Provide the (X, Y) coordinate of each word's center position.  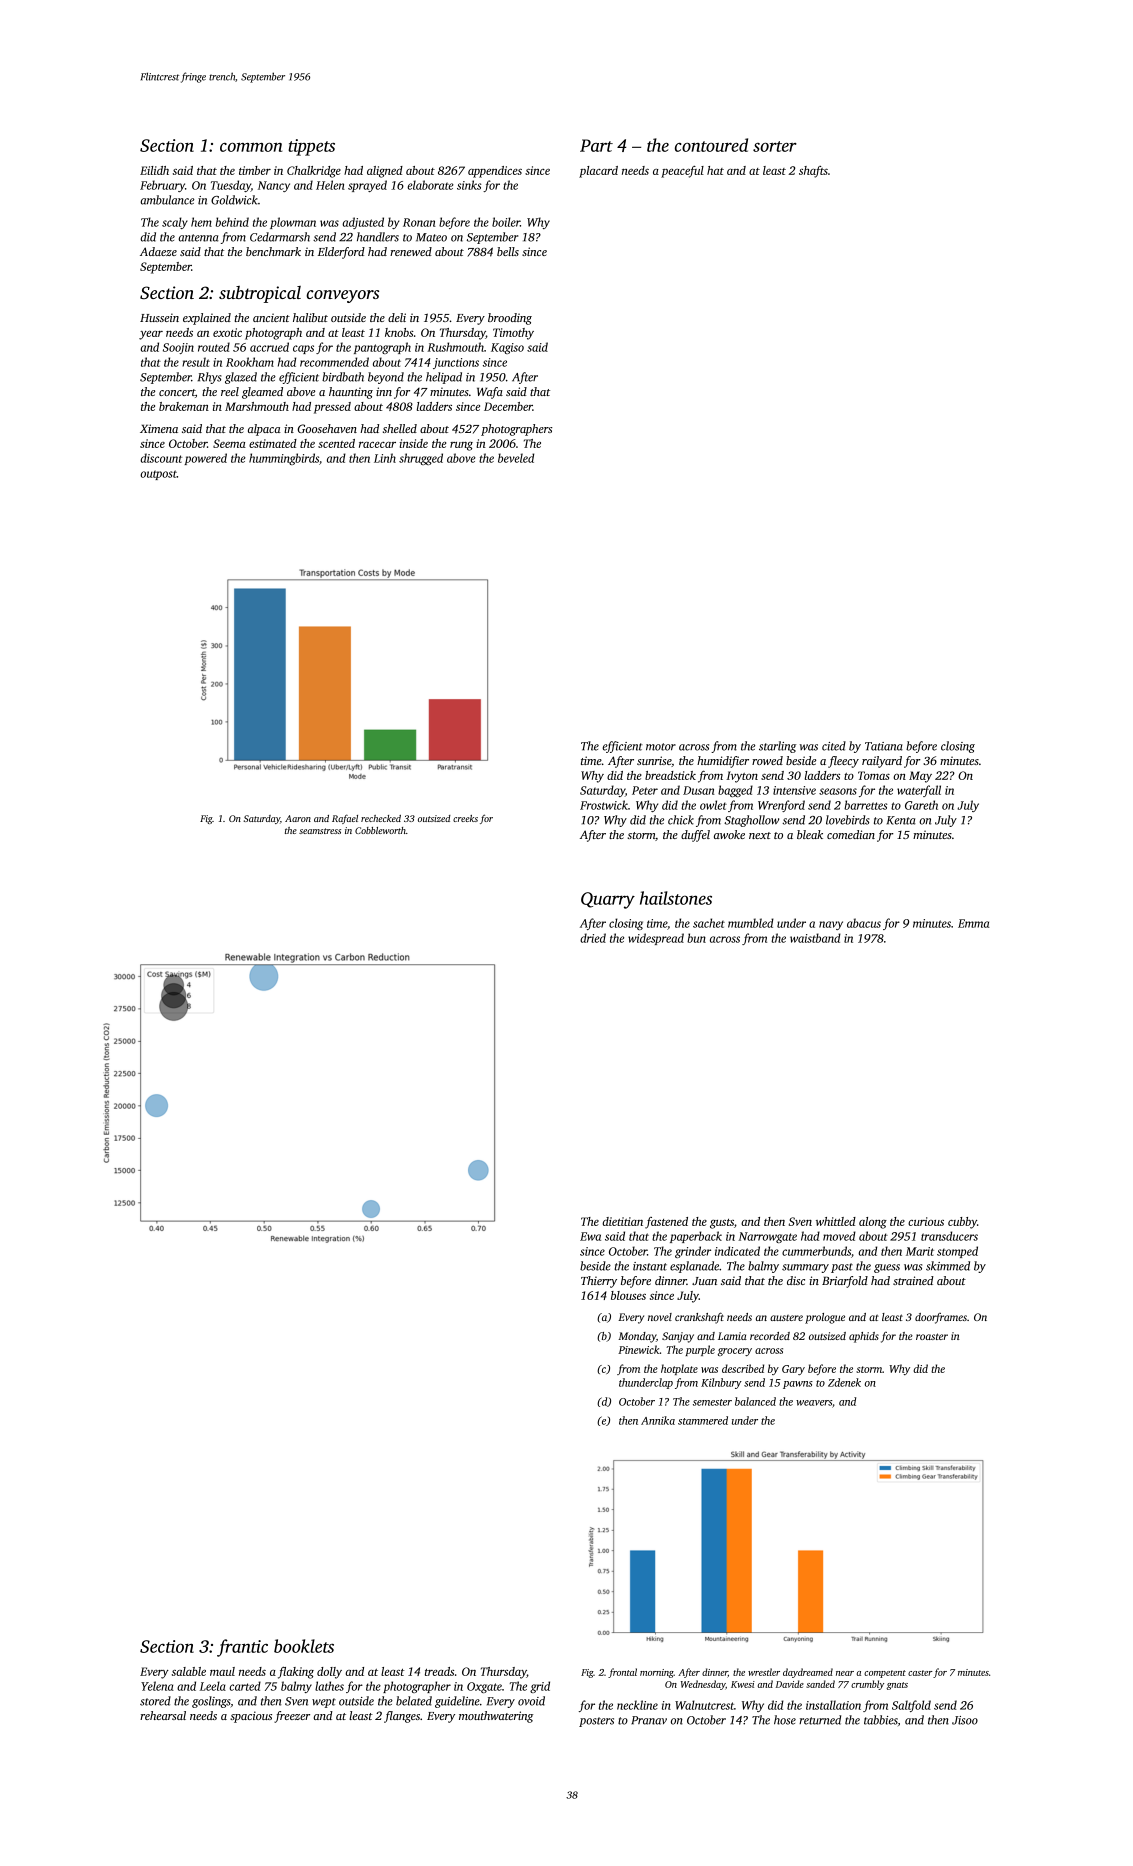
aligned (385, 172)
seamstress (320, 831)
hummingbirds (284, 459)
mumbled (751, 923)
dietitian (622, 1221)
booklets (304, 1646)
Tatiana (884, 746)
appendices (495, 172)
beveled (516, 458)
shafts (813, 172)
